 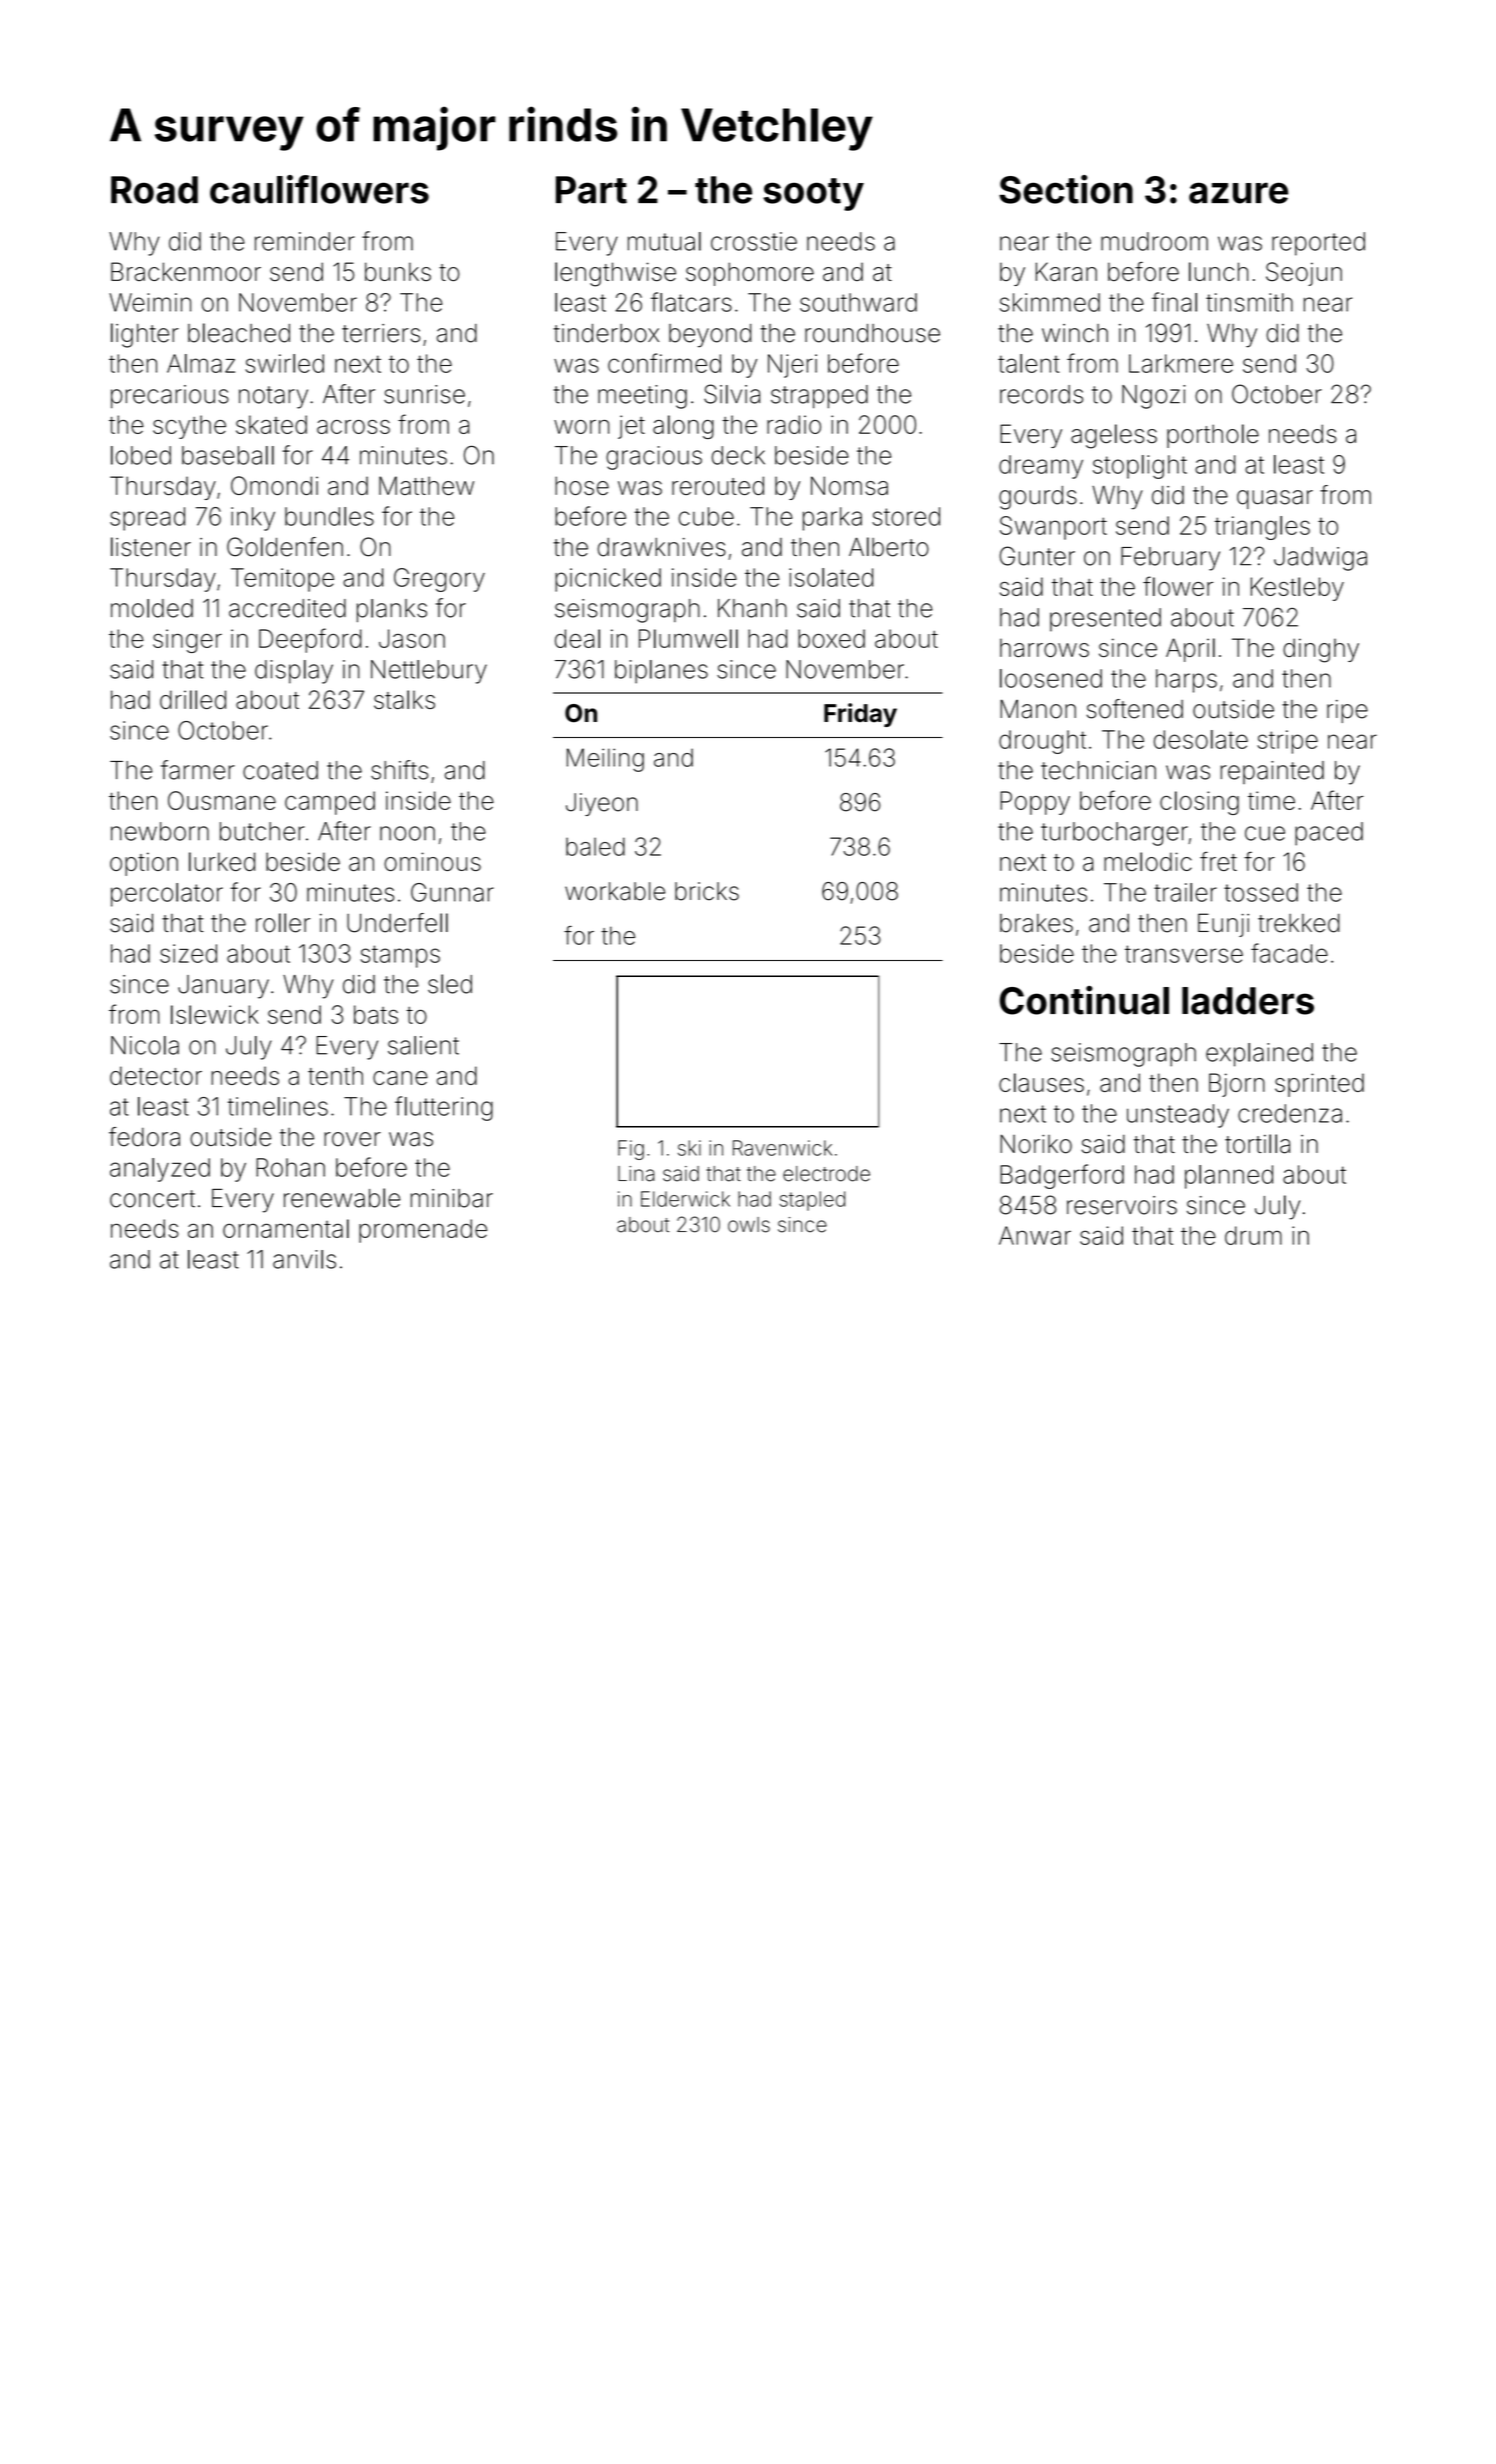 What do you see at coordinates (1297, 589) in the screenshot?
I see `Kestleby` at bounding box center [1297, 589].
